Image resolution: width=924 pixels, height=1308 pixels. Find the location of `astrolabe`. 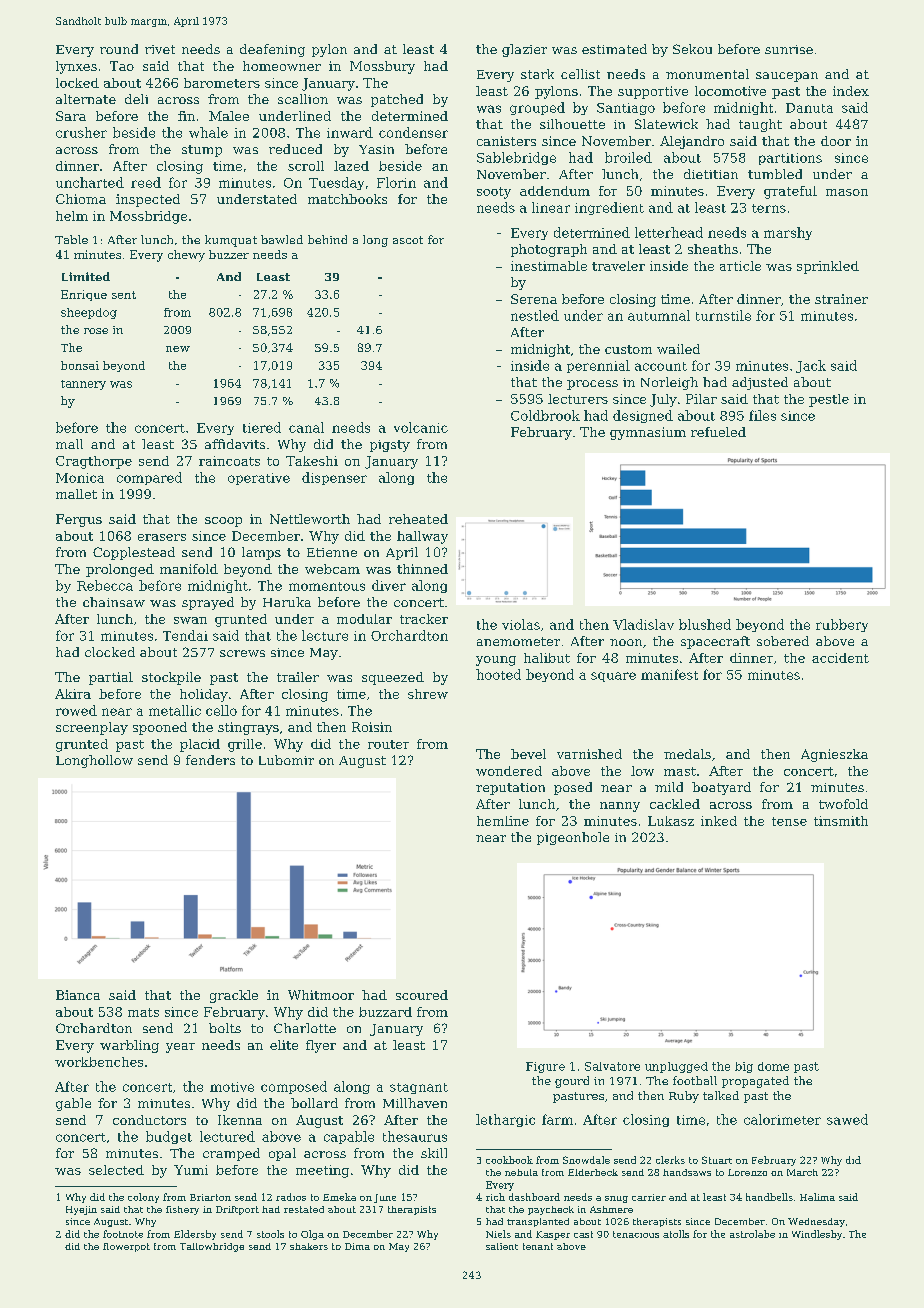

astrolabe is located at coordinates (752, 1234).
